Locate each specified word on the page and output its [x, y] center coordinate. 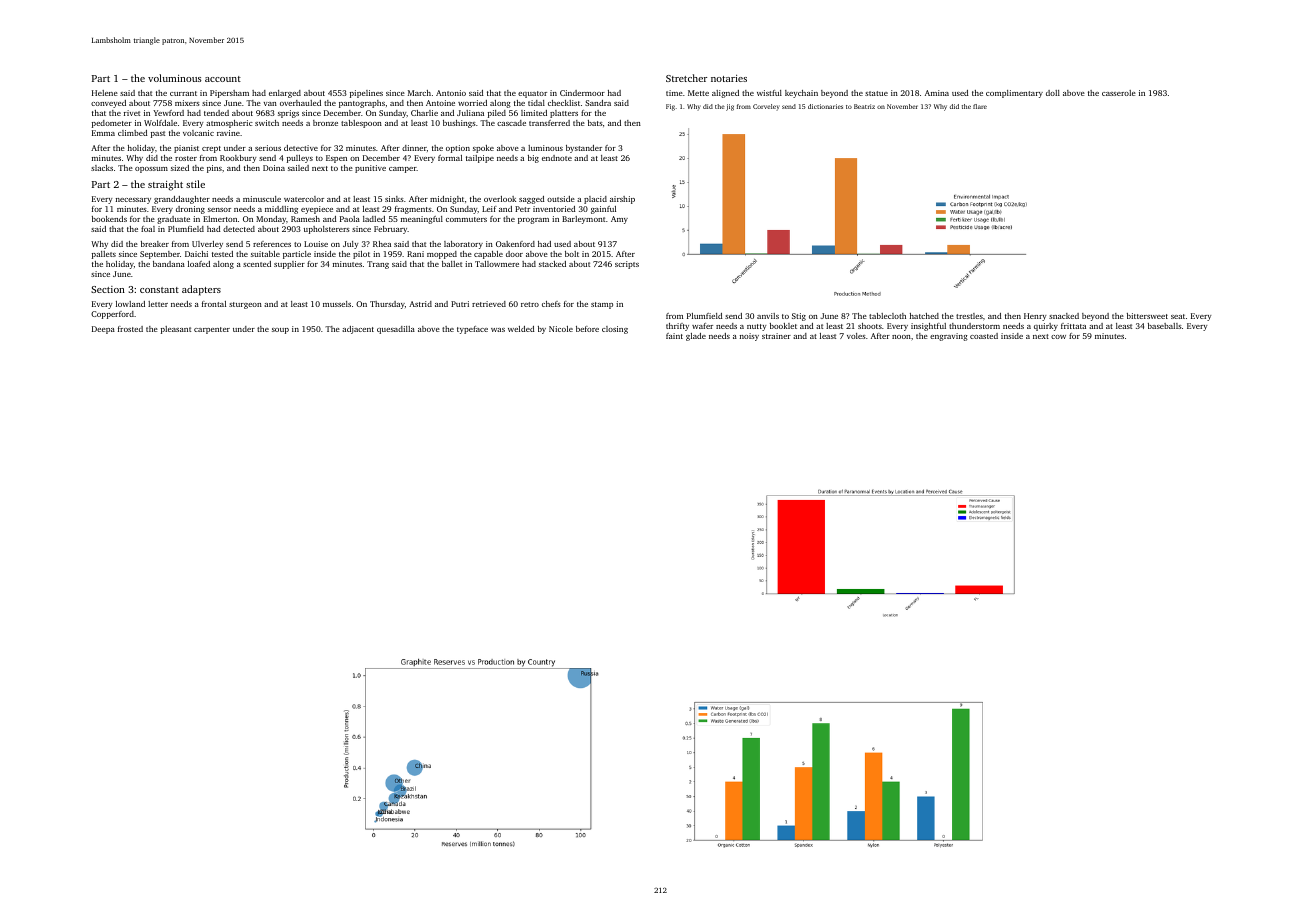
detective [301, 148]
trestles [969, 316]
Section [108, 289]
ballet [452, 264]
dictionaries [825, 106]
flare [980, 106]
